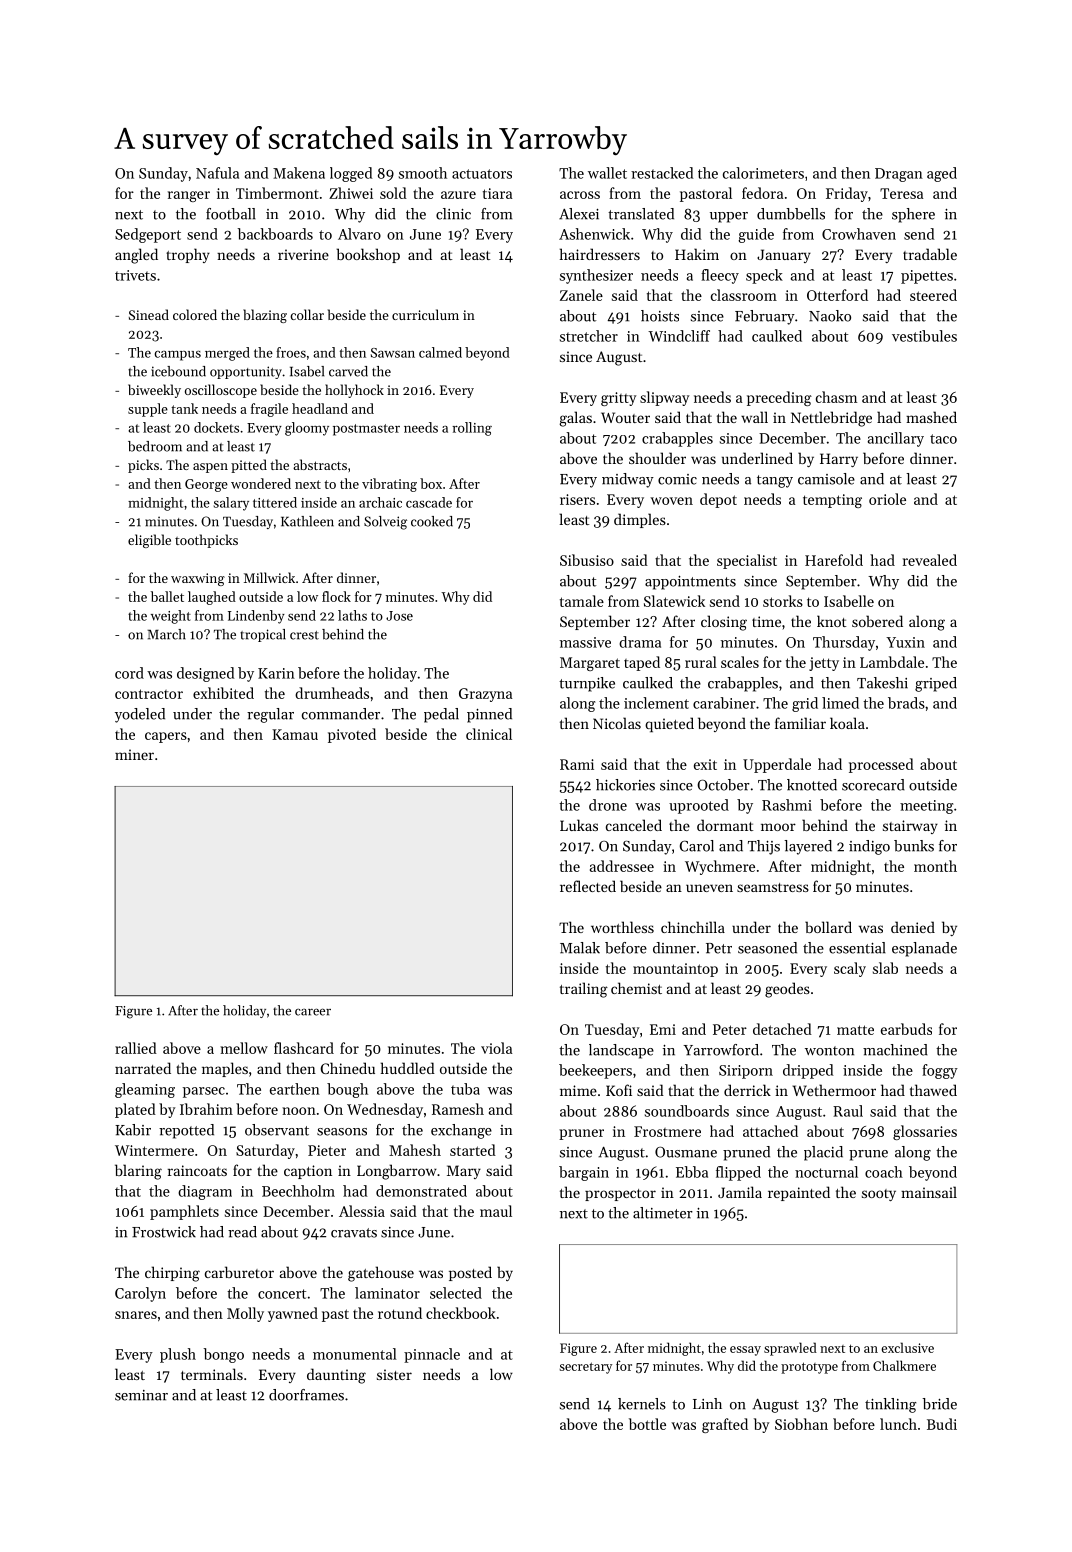  I want to click on backboards, so click(275, 234).
